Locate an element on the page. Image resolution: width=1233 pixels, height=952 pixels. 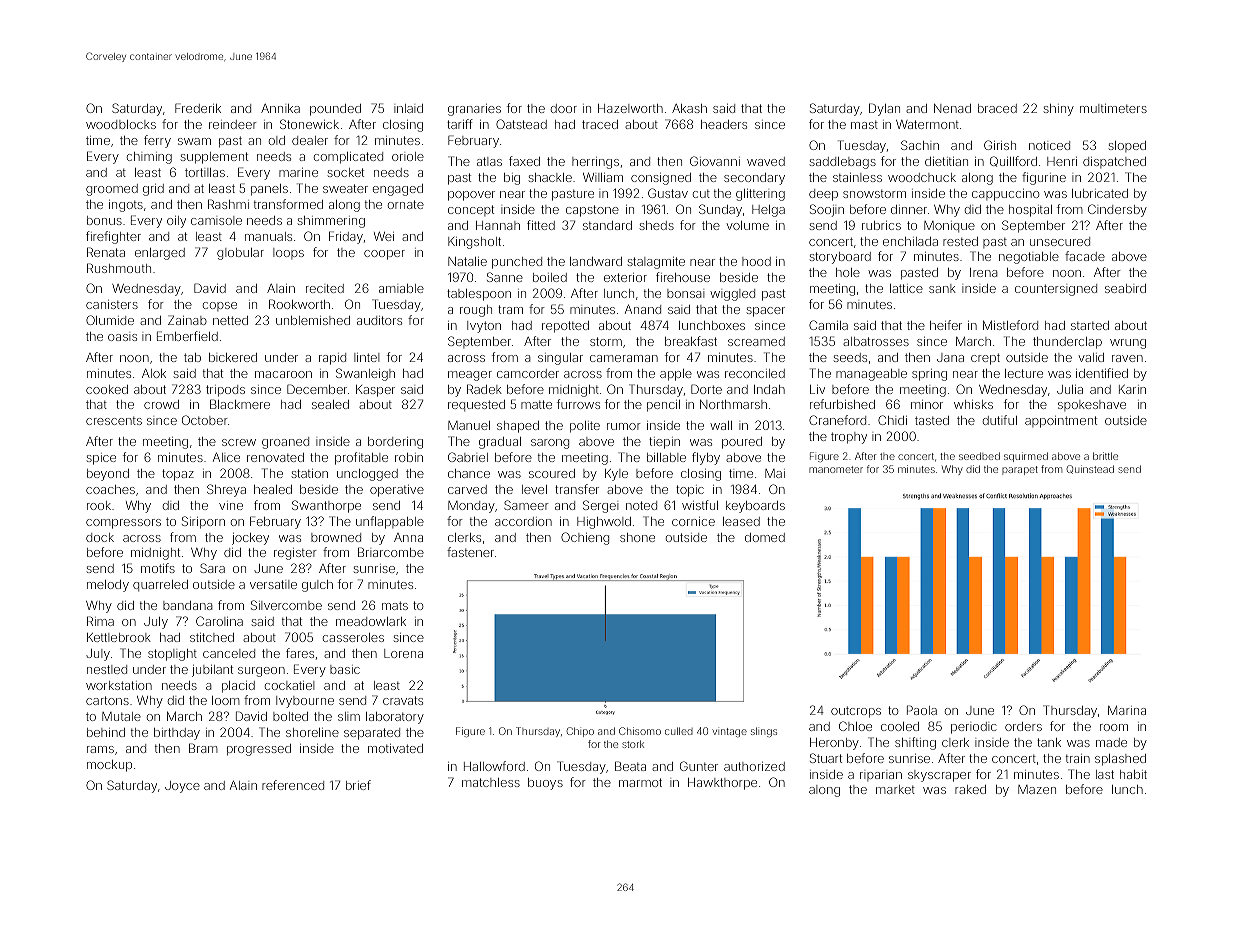
engaged is located at coordinates (398, 190).
